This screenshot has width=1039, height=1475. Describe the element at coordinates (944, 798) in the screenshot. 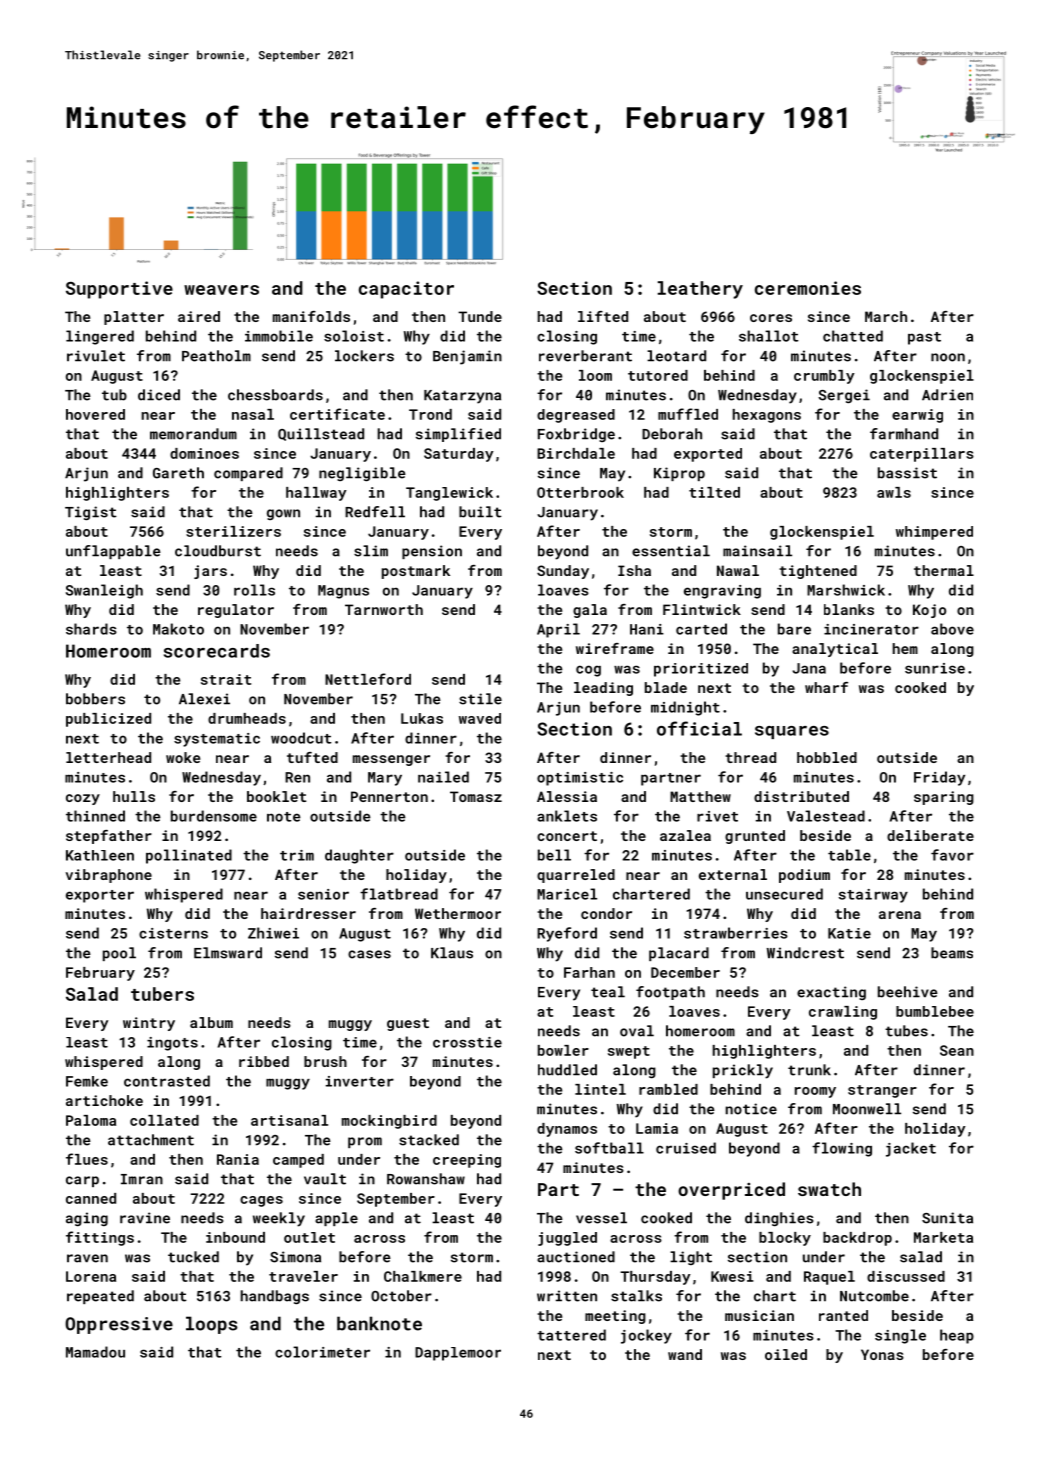

I see `sparing` at that location.
